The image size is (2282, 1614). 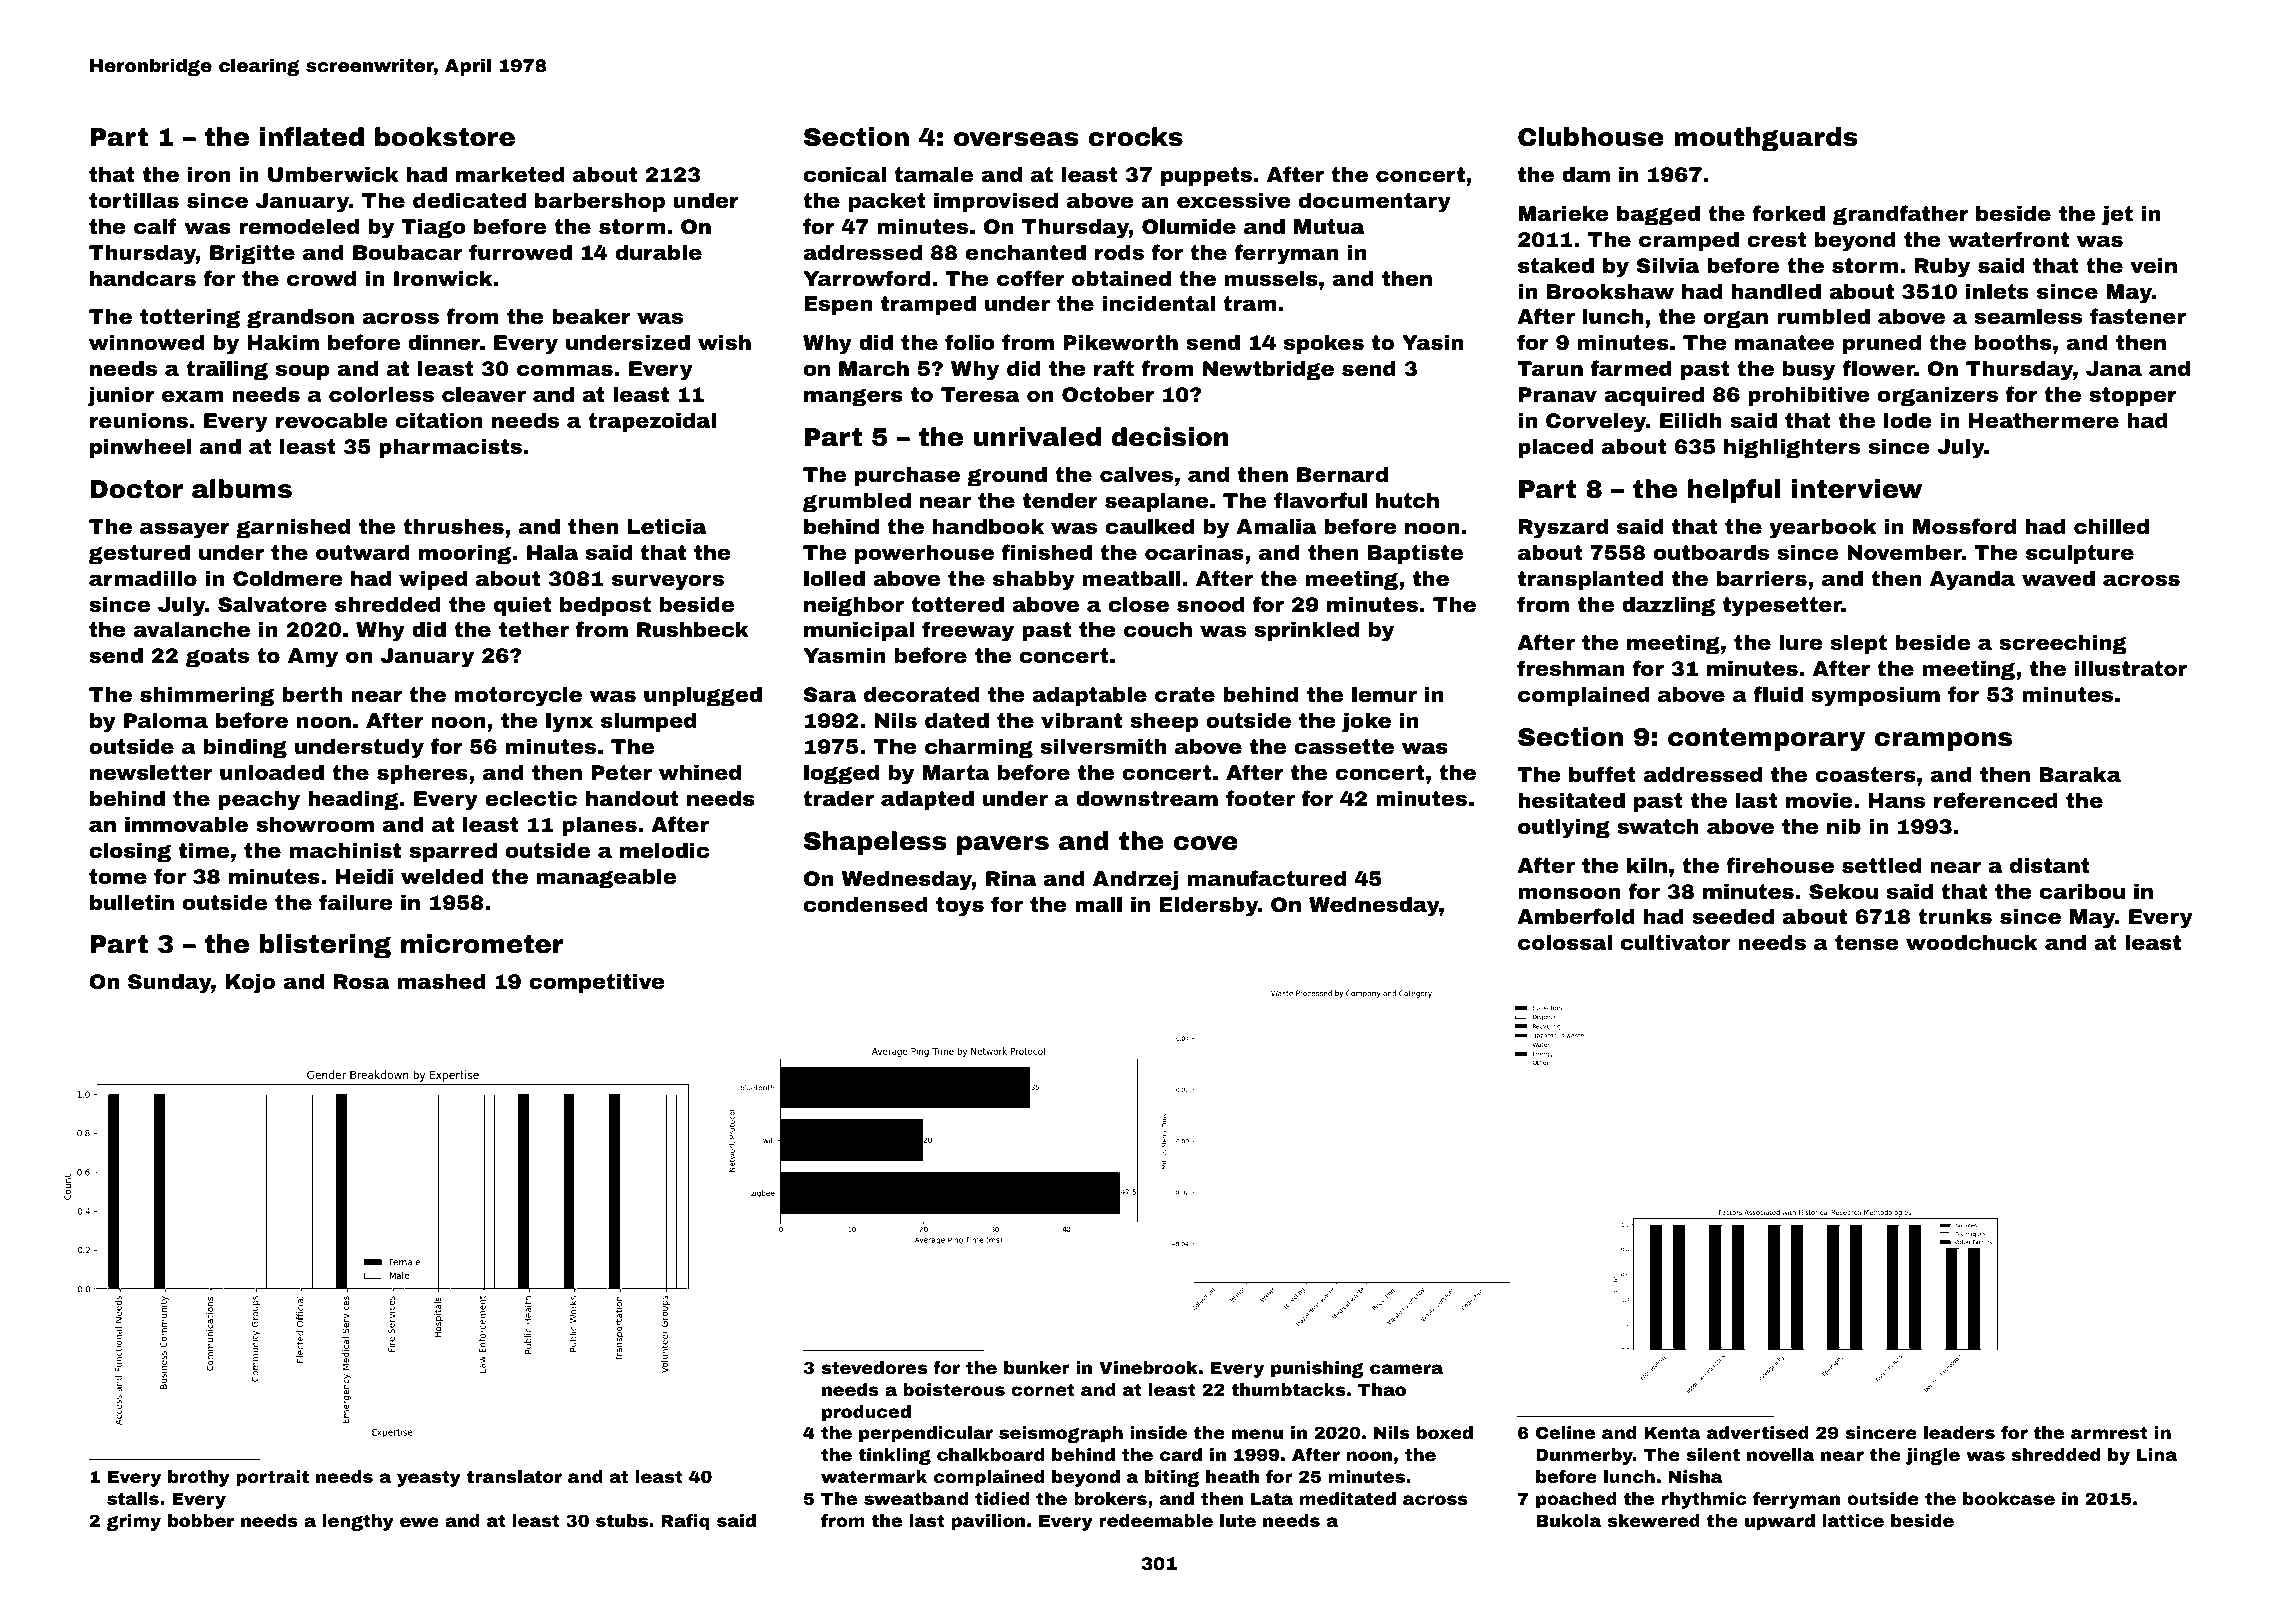 I want to click on punishing, so click(x=1317, y=1369).
